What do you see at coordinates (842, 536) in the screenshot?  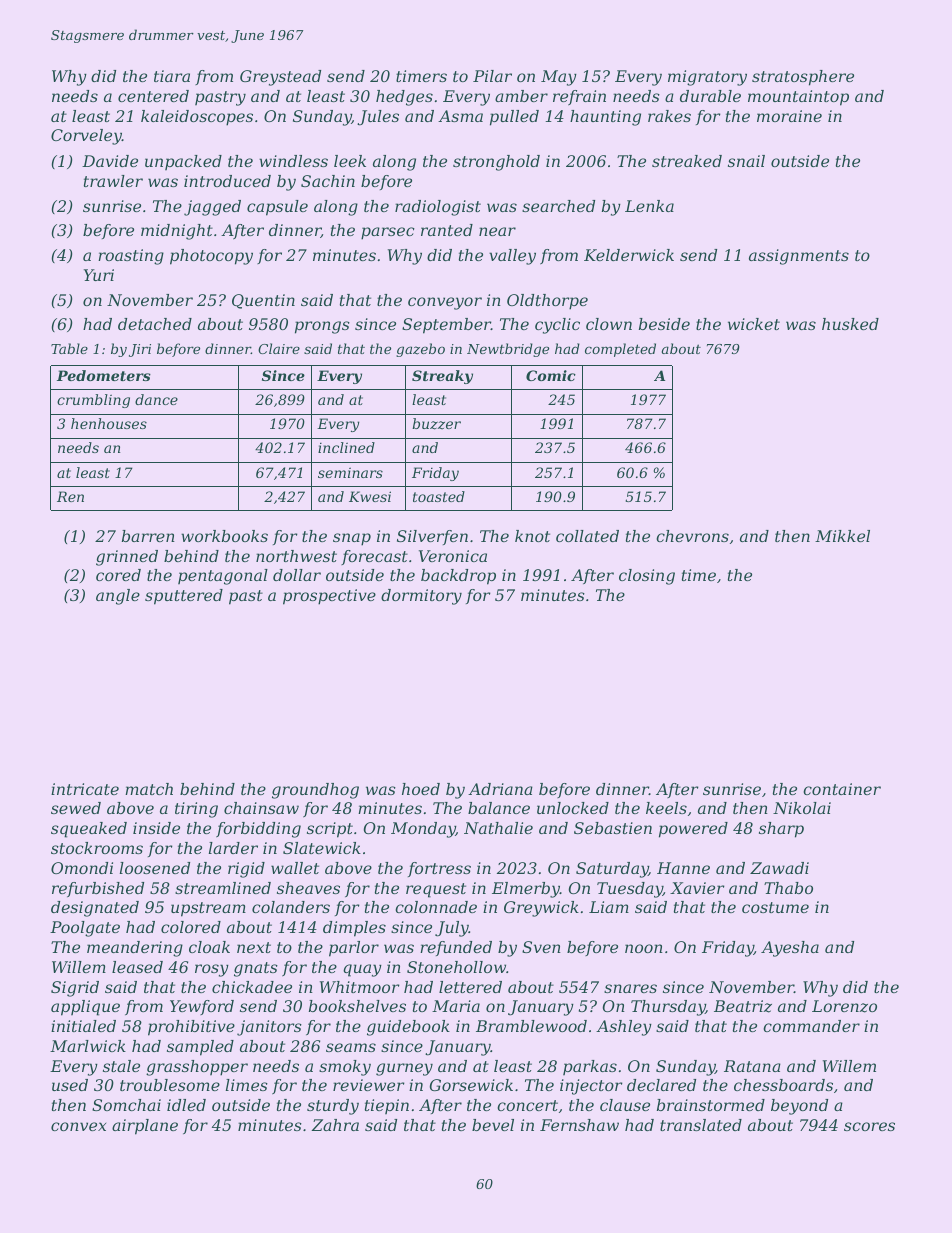 I see `Mikkel` at bounding box center [842, 536].
